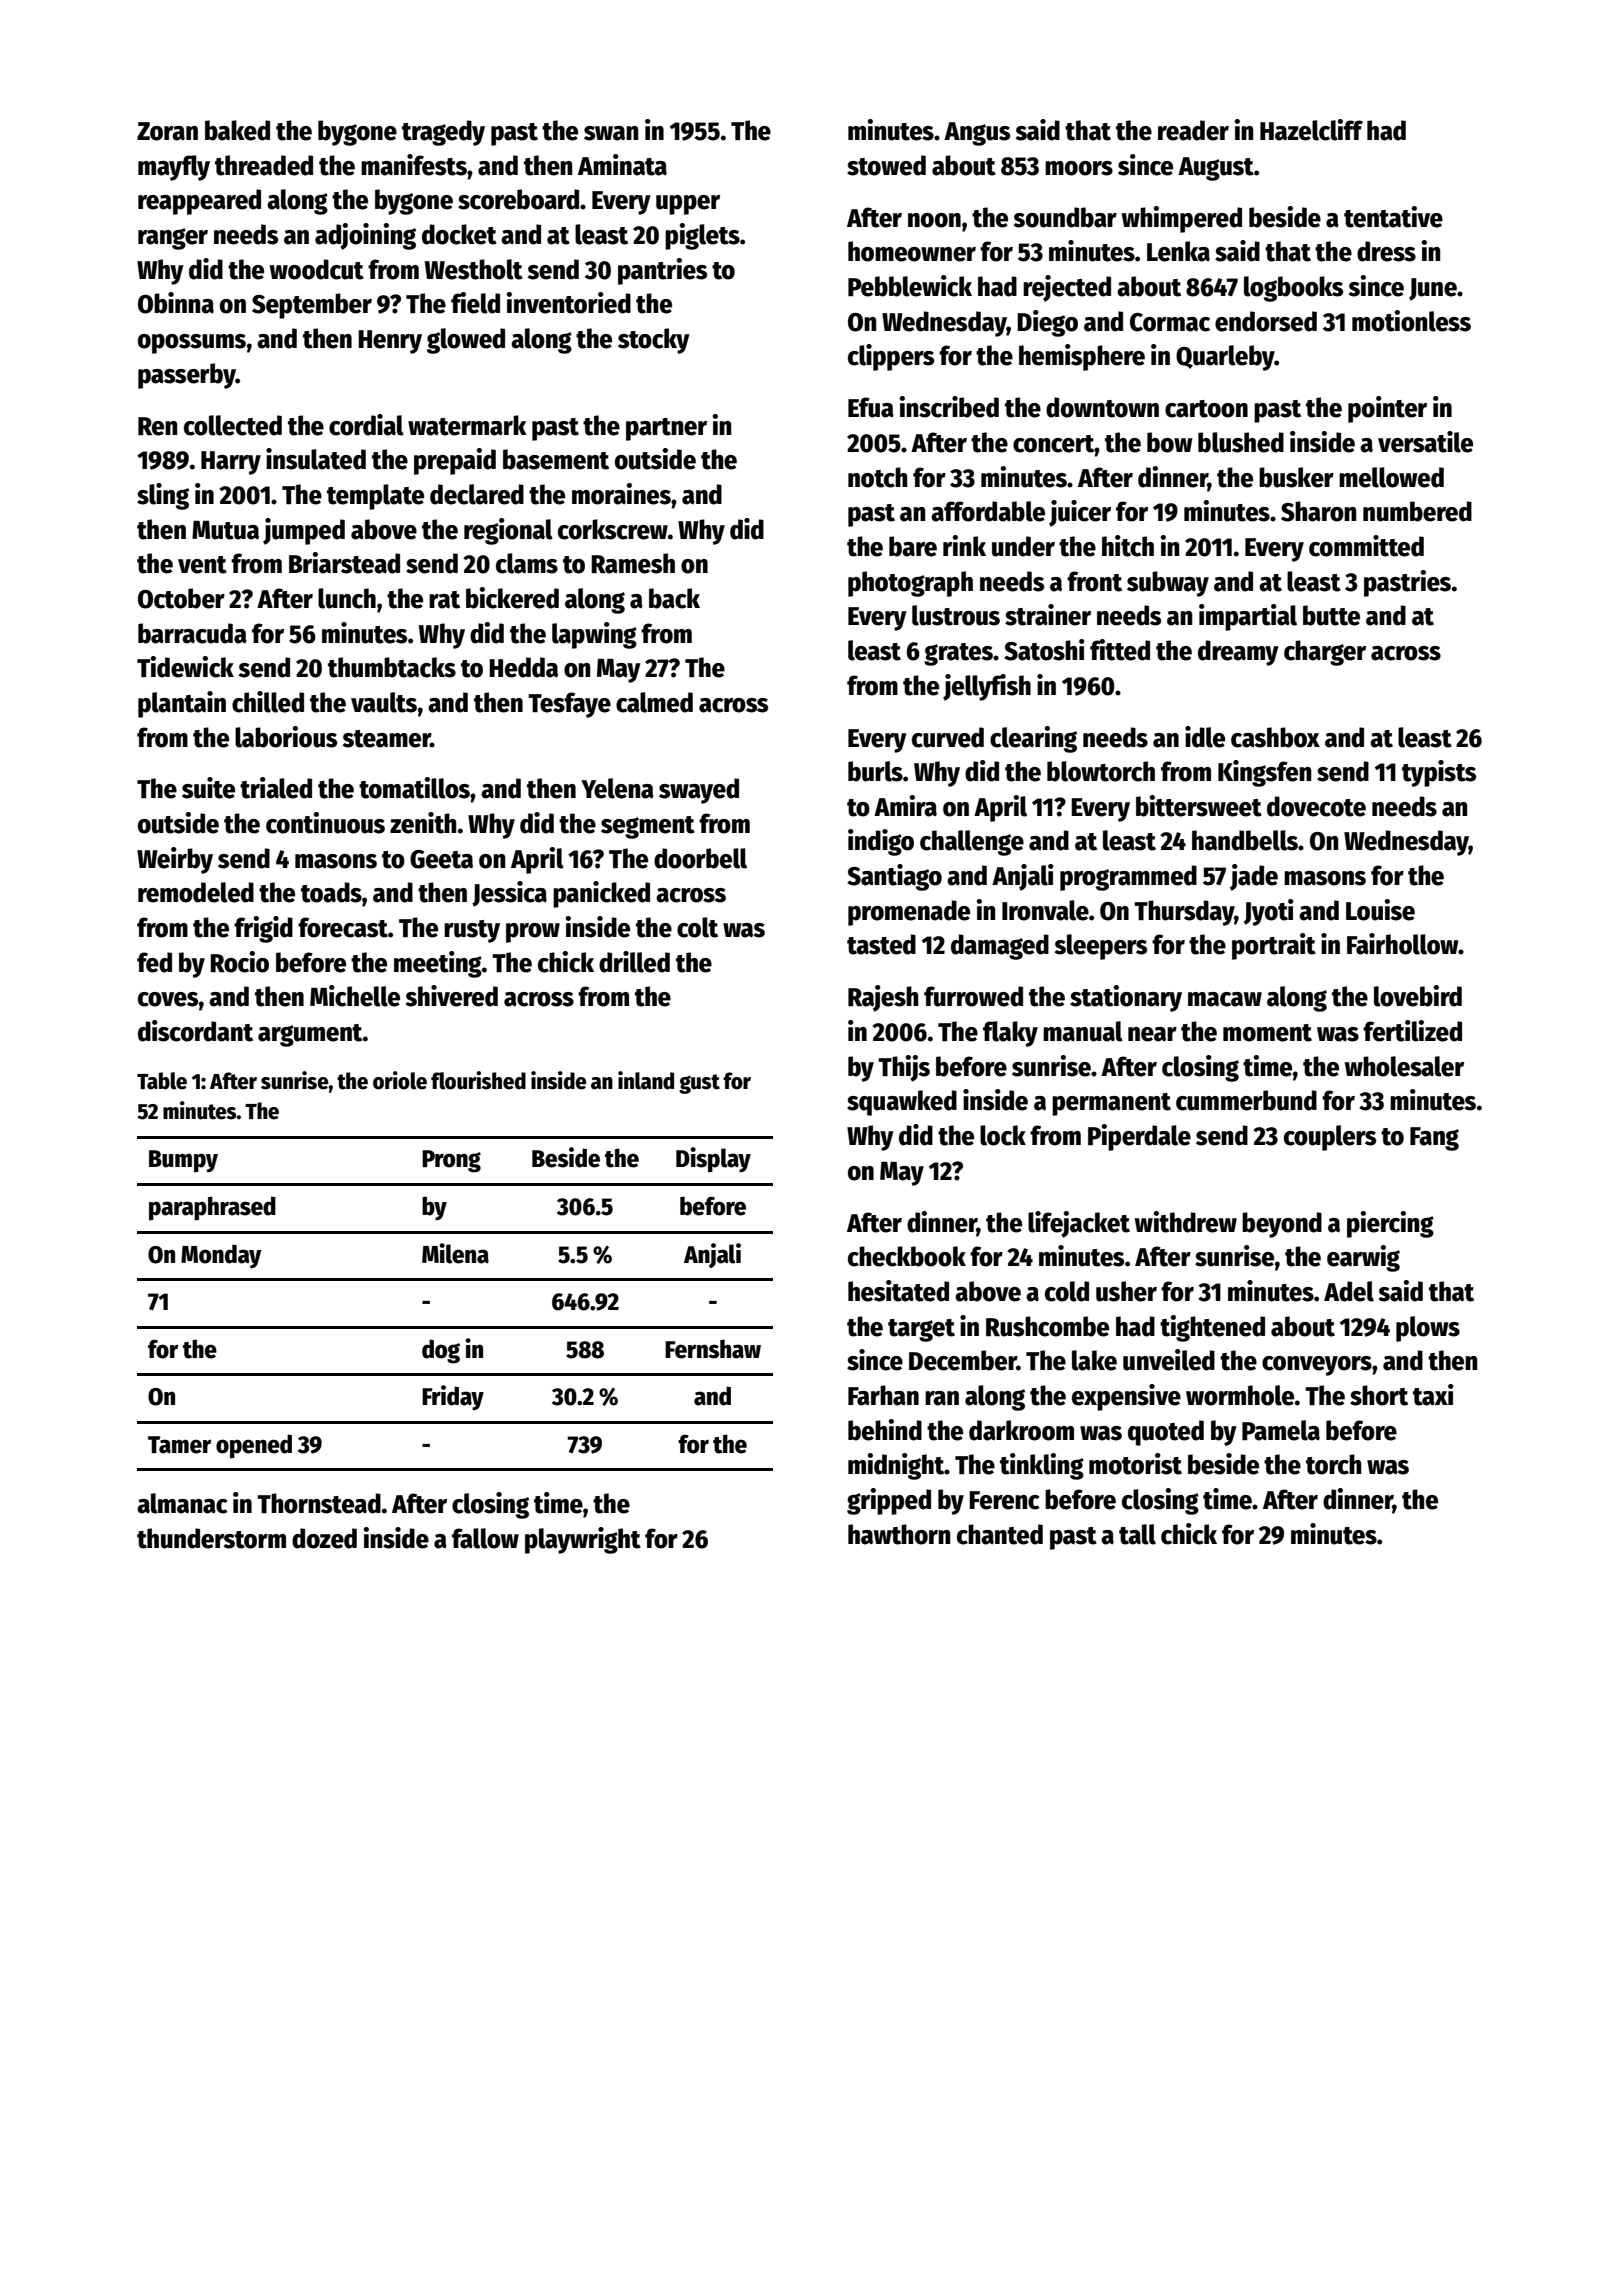 This document has height=2292, width=1620. Describe the element at coordinates (1003, 1135) in the document. I see `lock` at that location.
